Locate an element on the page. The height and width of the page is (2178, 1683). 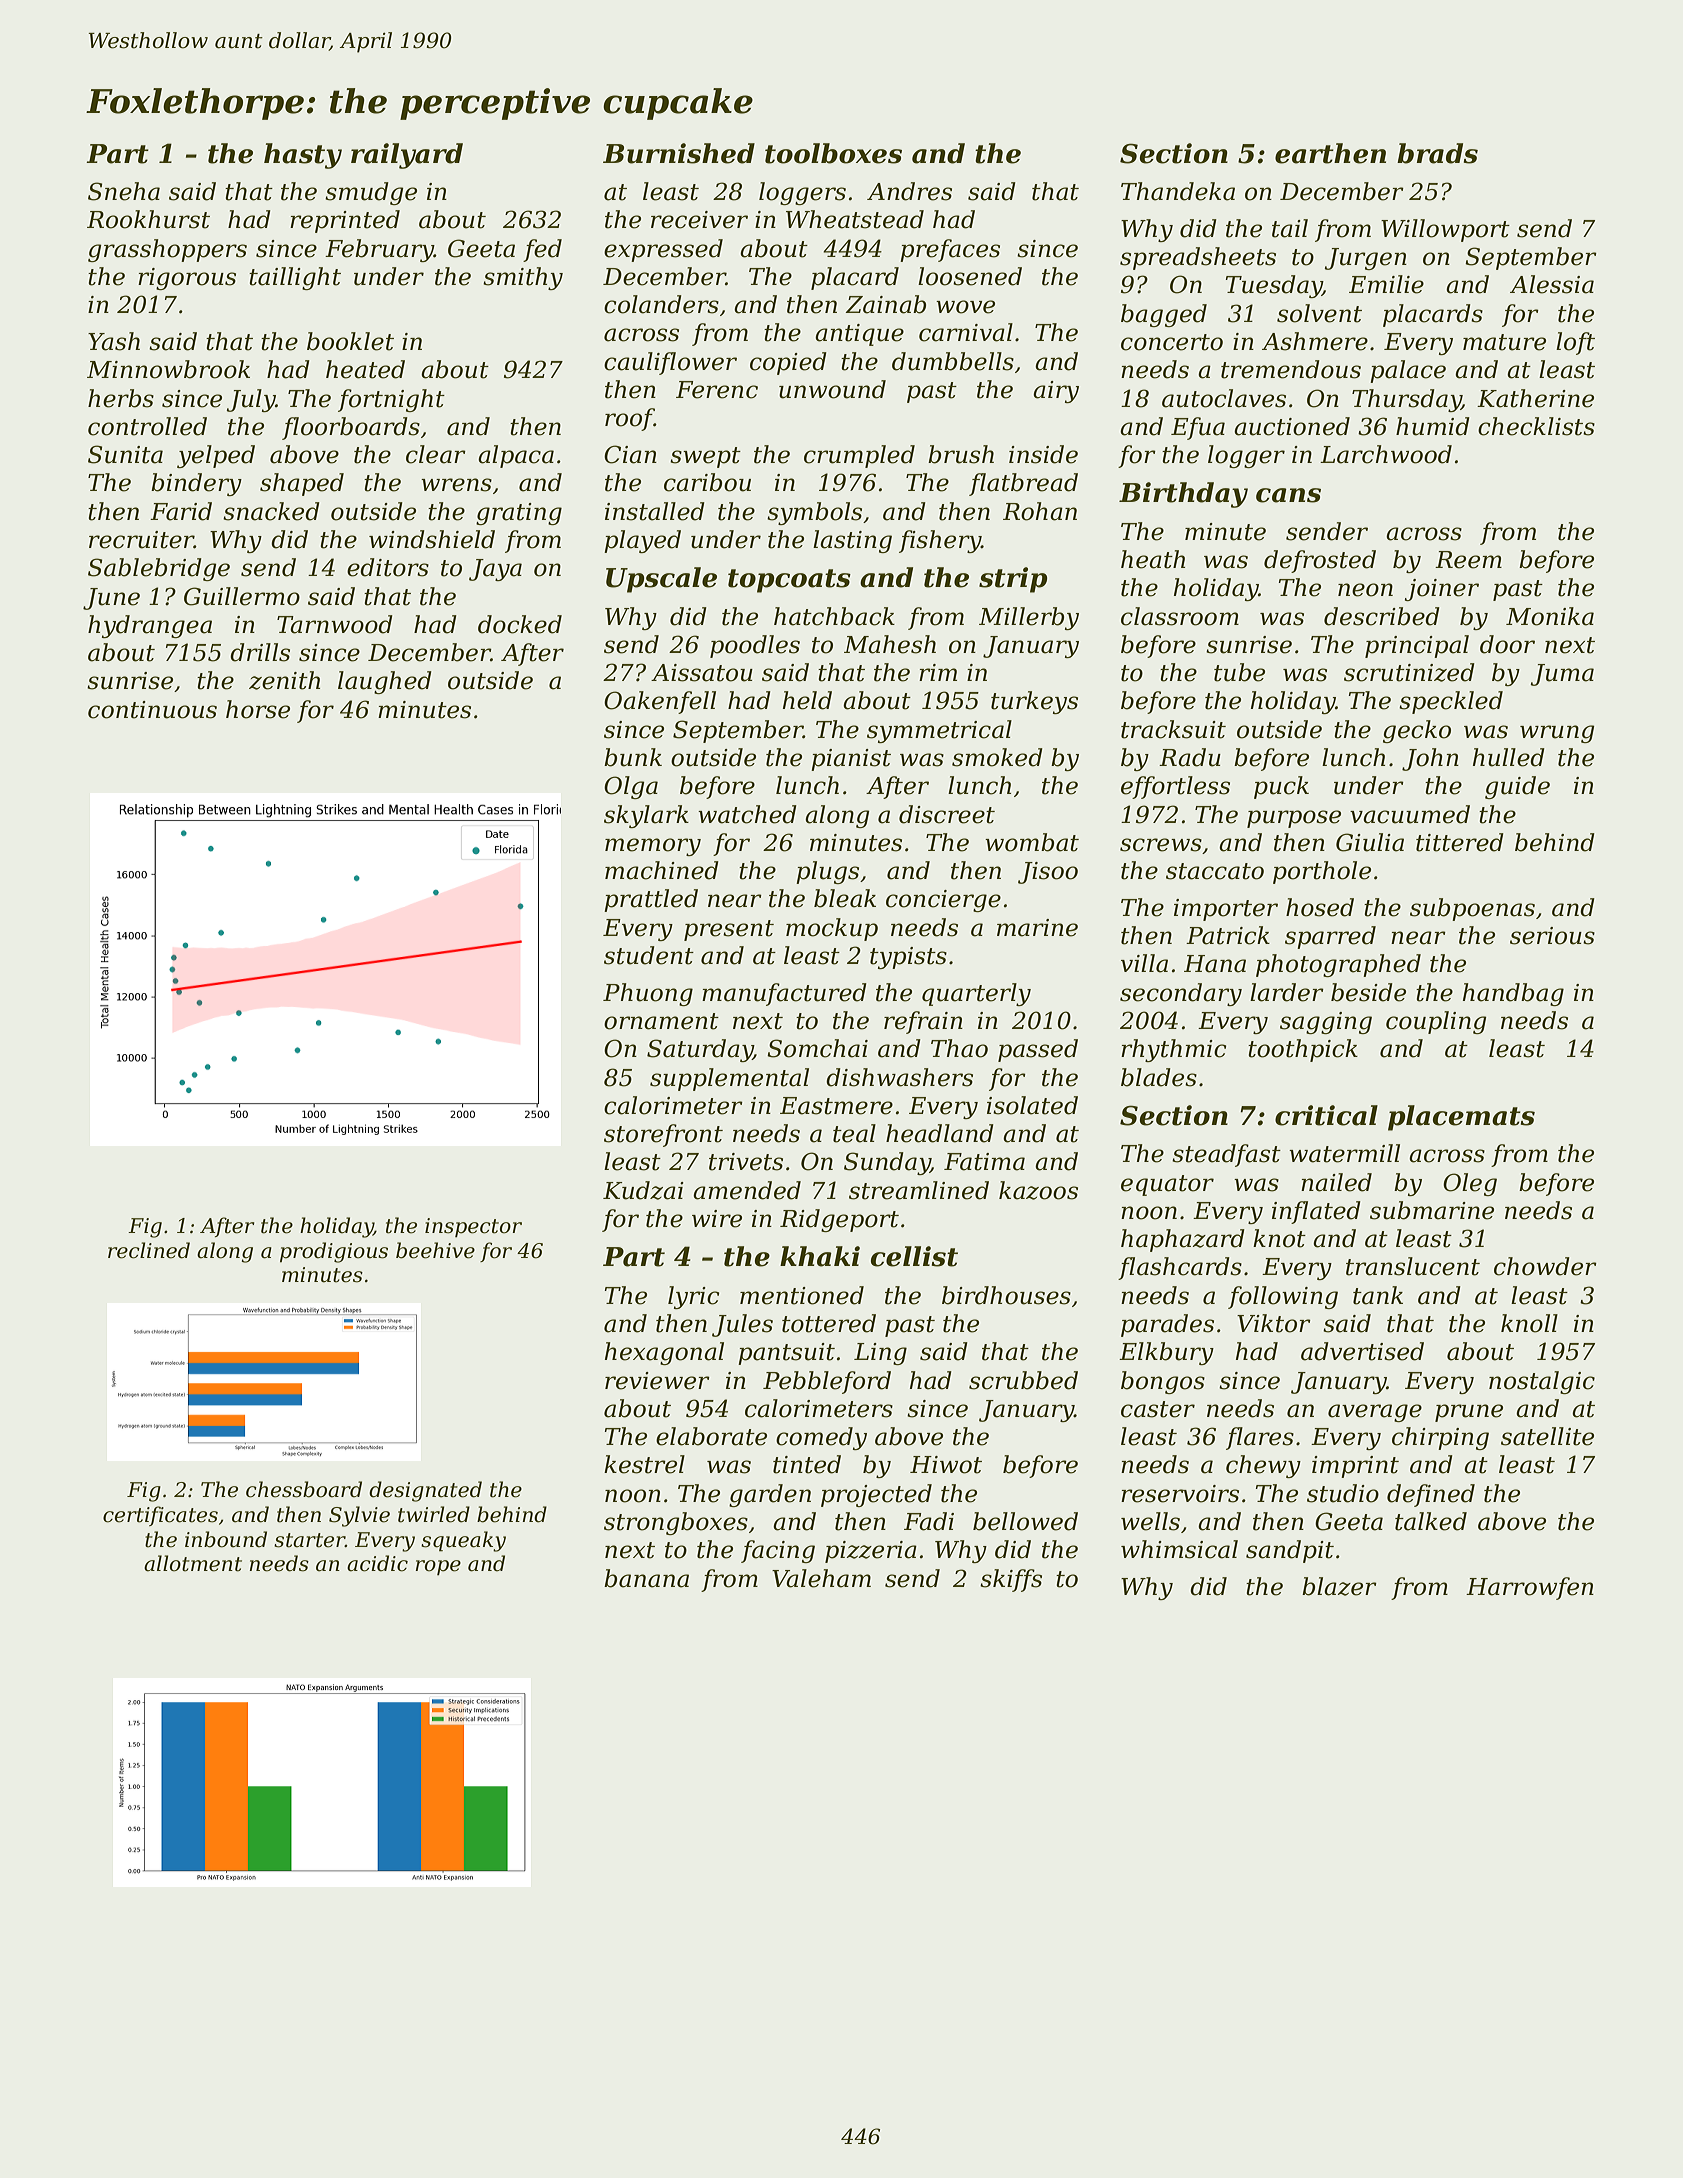
student is located at coordinates (649, 955).
